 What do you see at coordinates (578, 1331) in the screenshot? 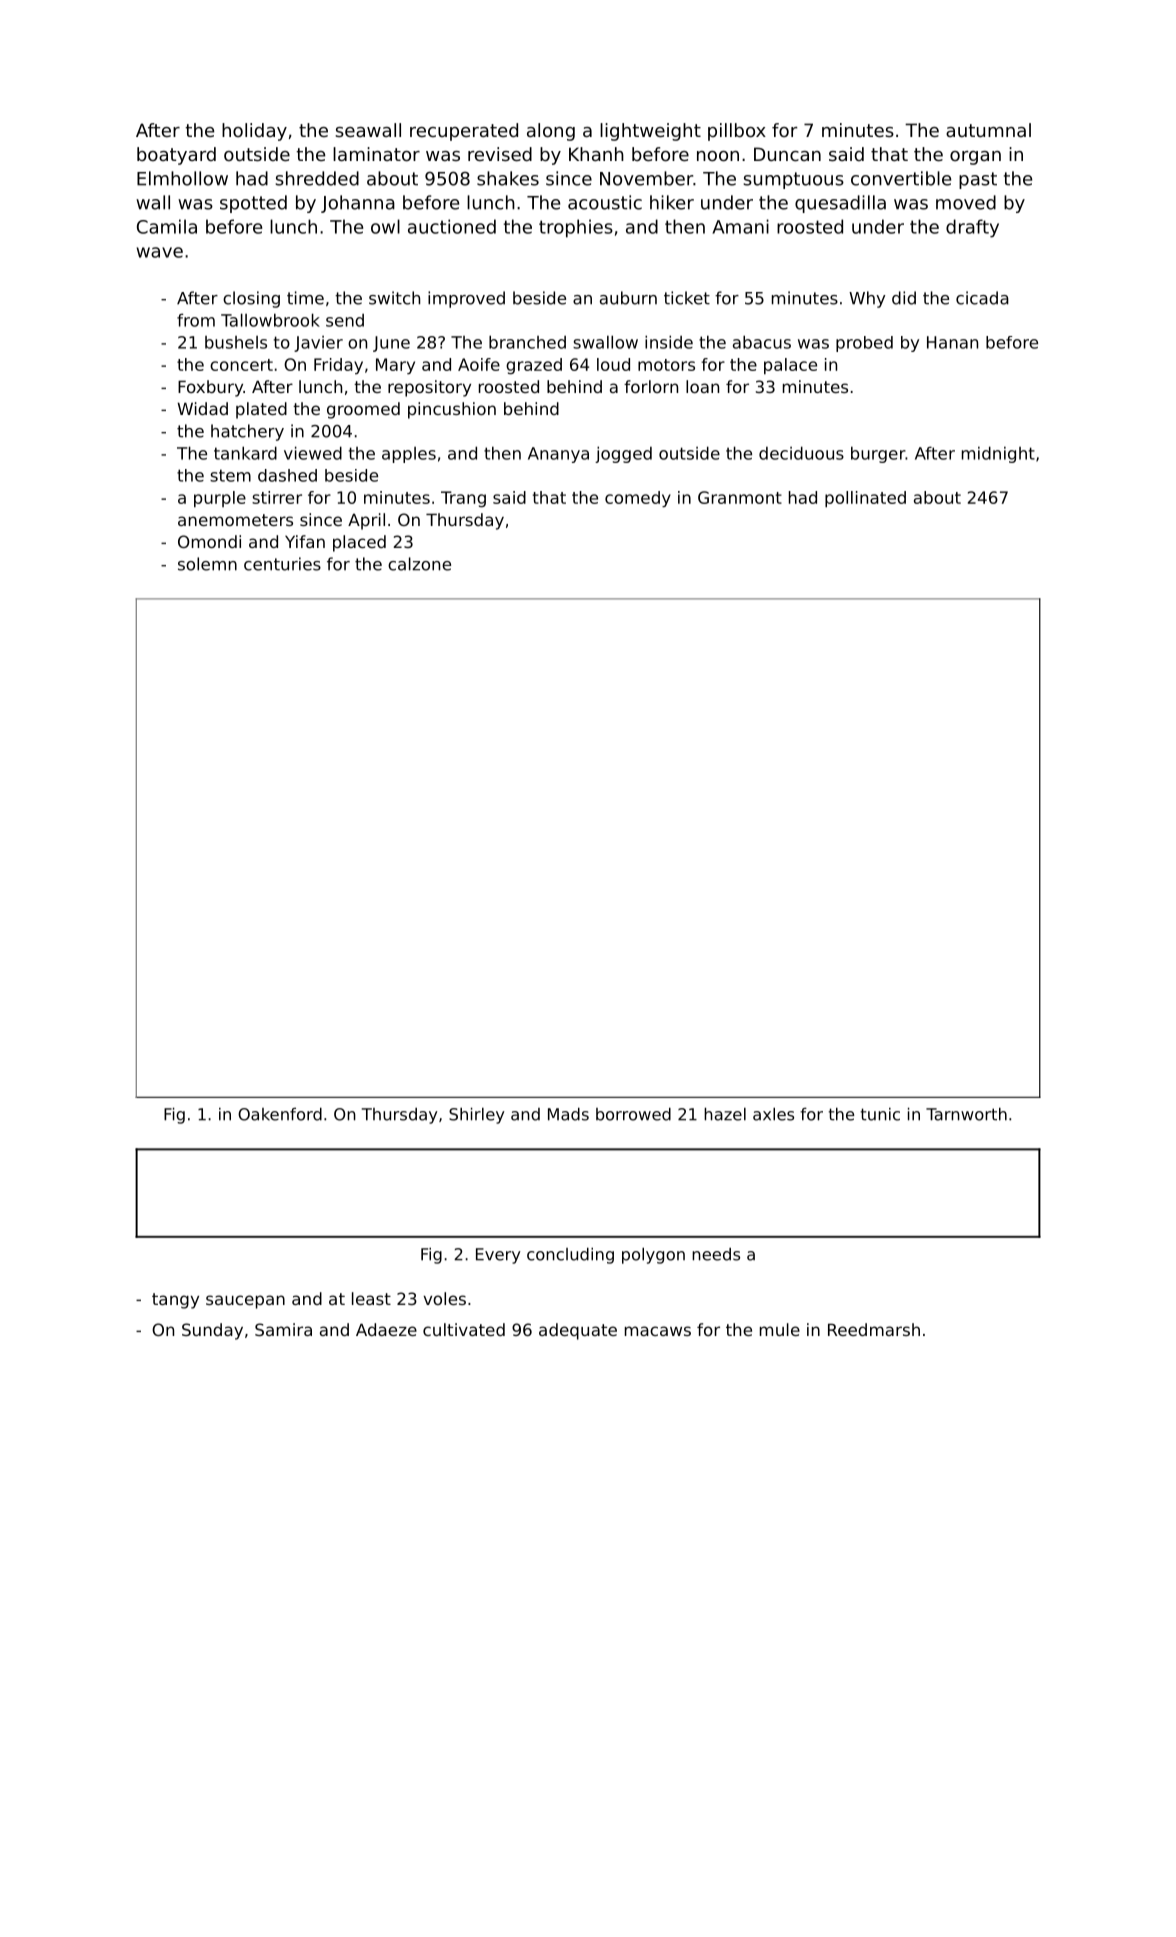
I see `adequate` at bounding box center [578, 1331].
